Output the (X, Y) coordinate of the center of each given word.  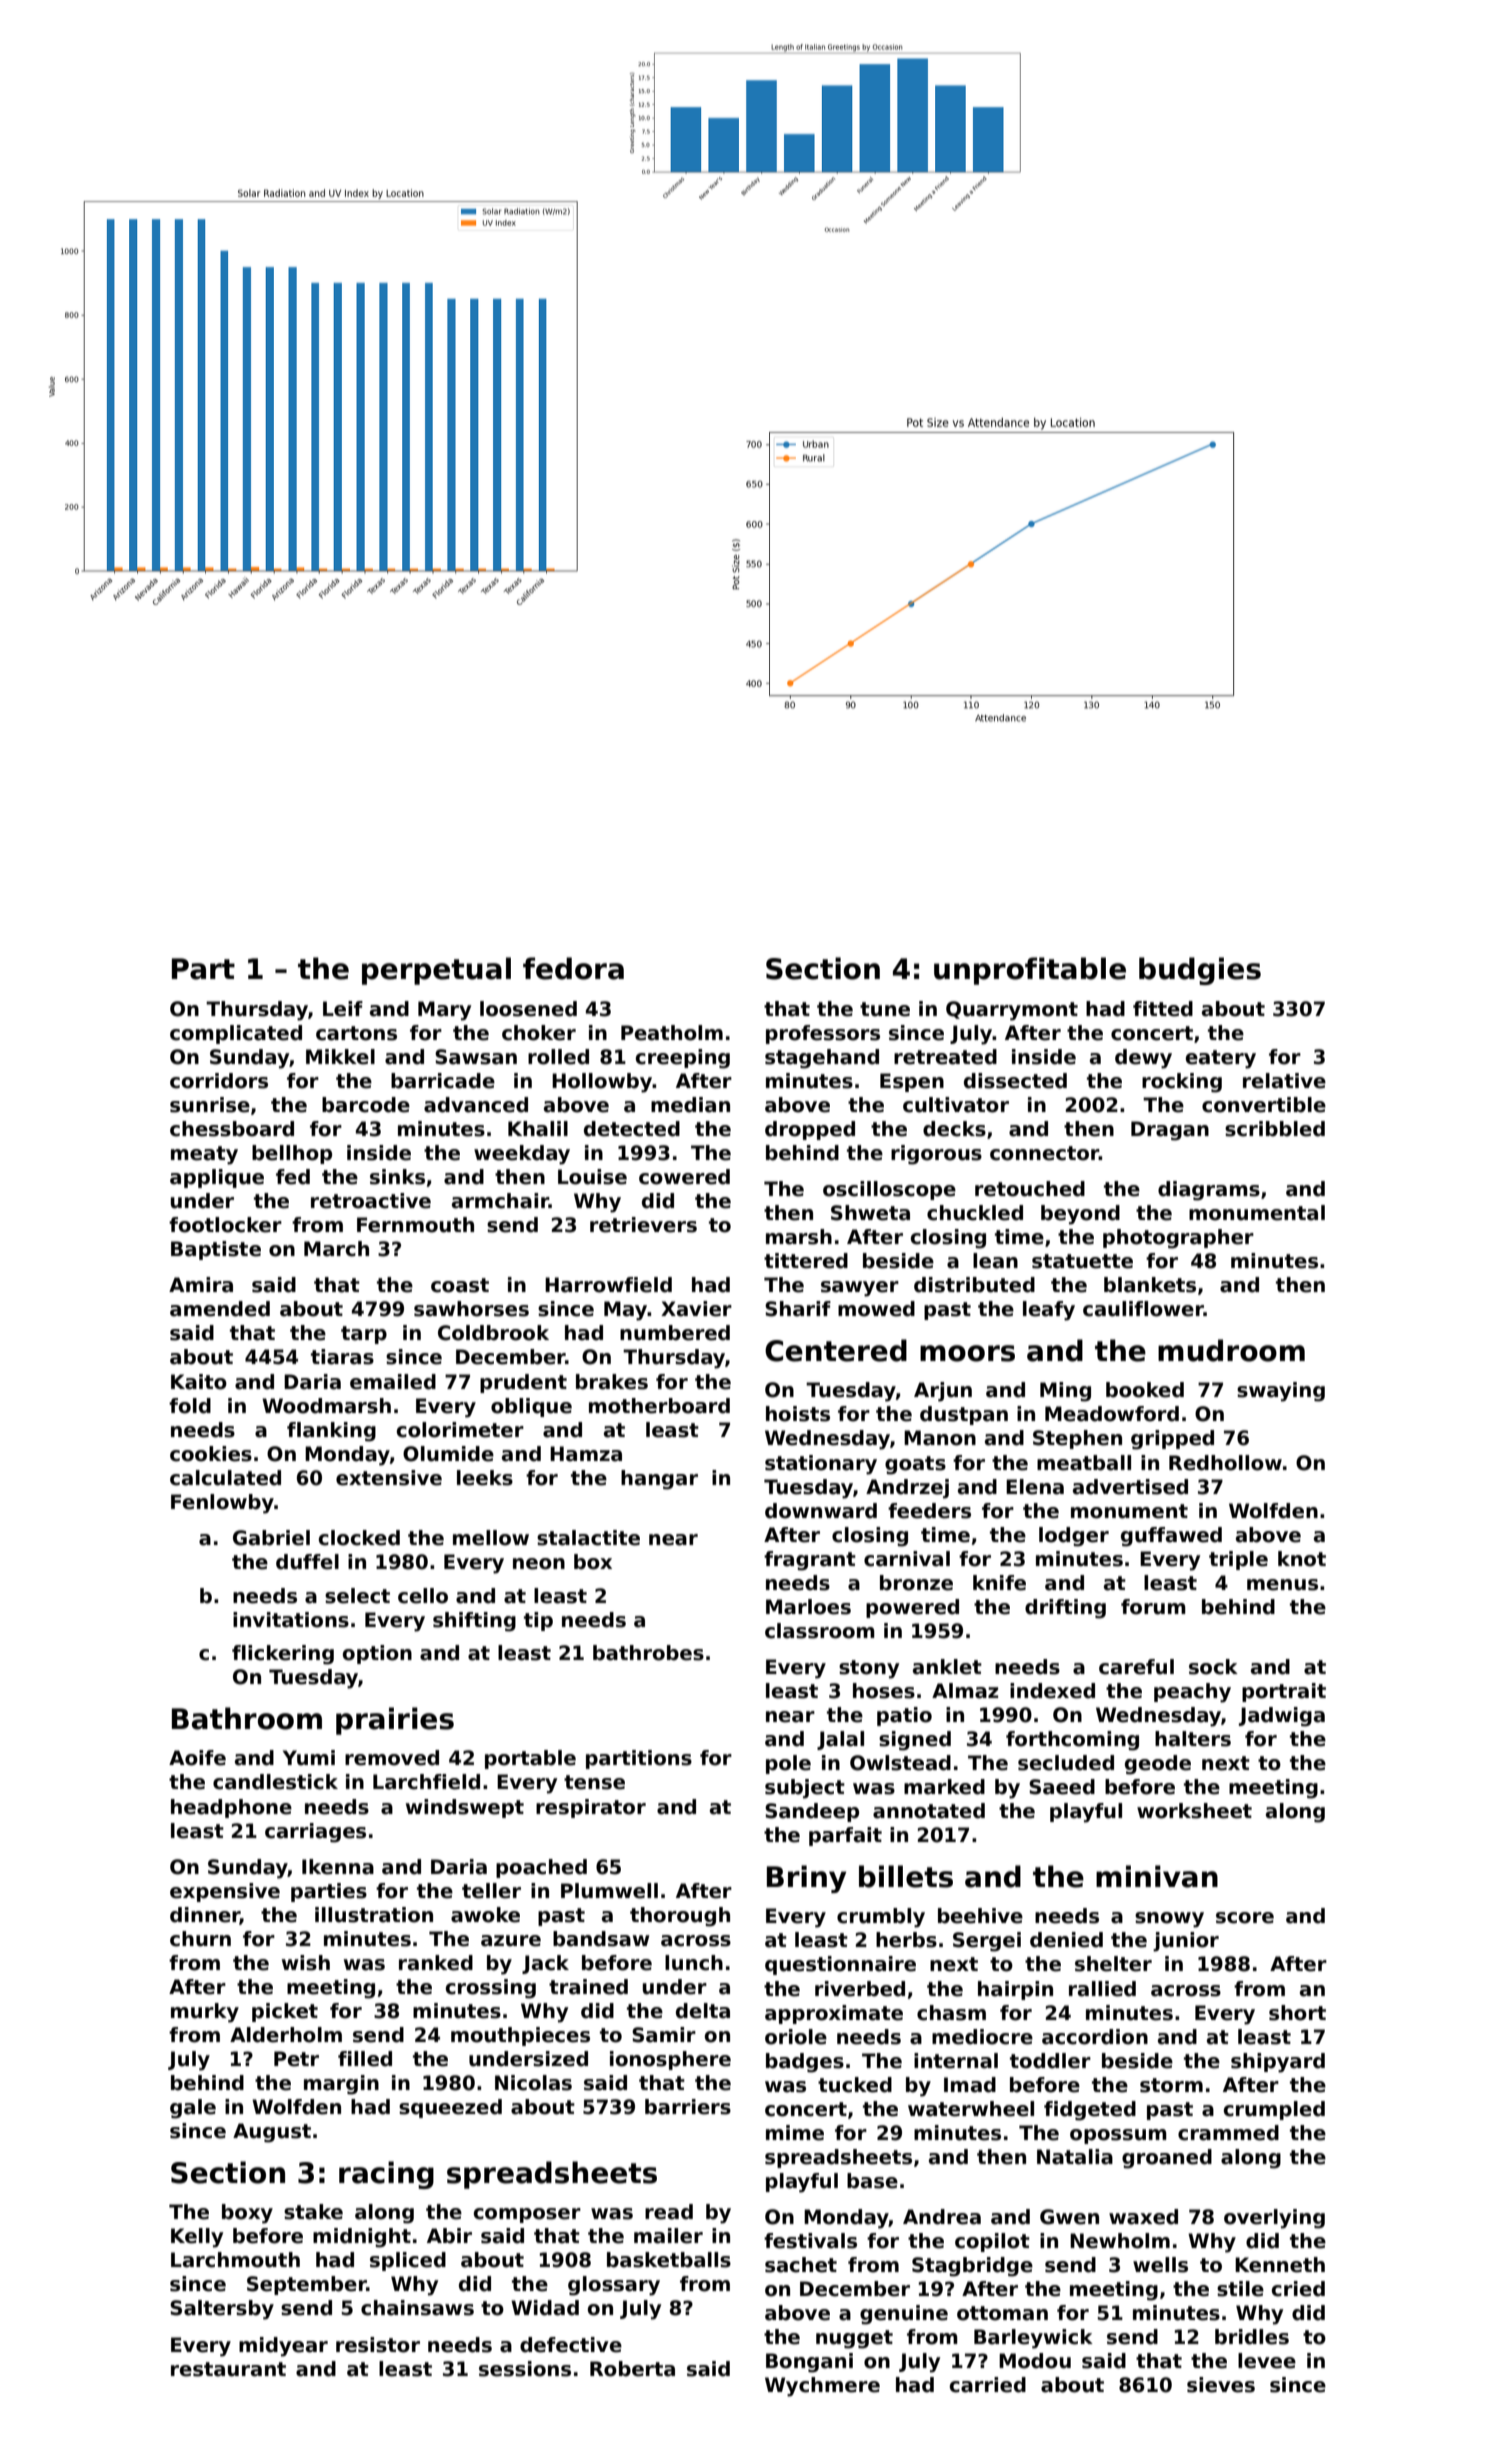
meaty (204, 1155)
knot (1302, 1559)
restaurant (228, 2369)
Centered (836, 1350)
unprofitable (1030, 971)
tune (885, 1009)
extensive (389, 1478)
